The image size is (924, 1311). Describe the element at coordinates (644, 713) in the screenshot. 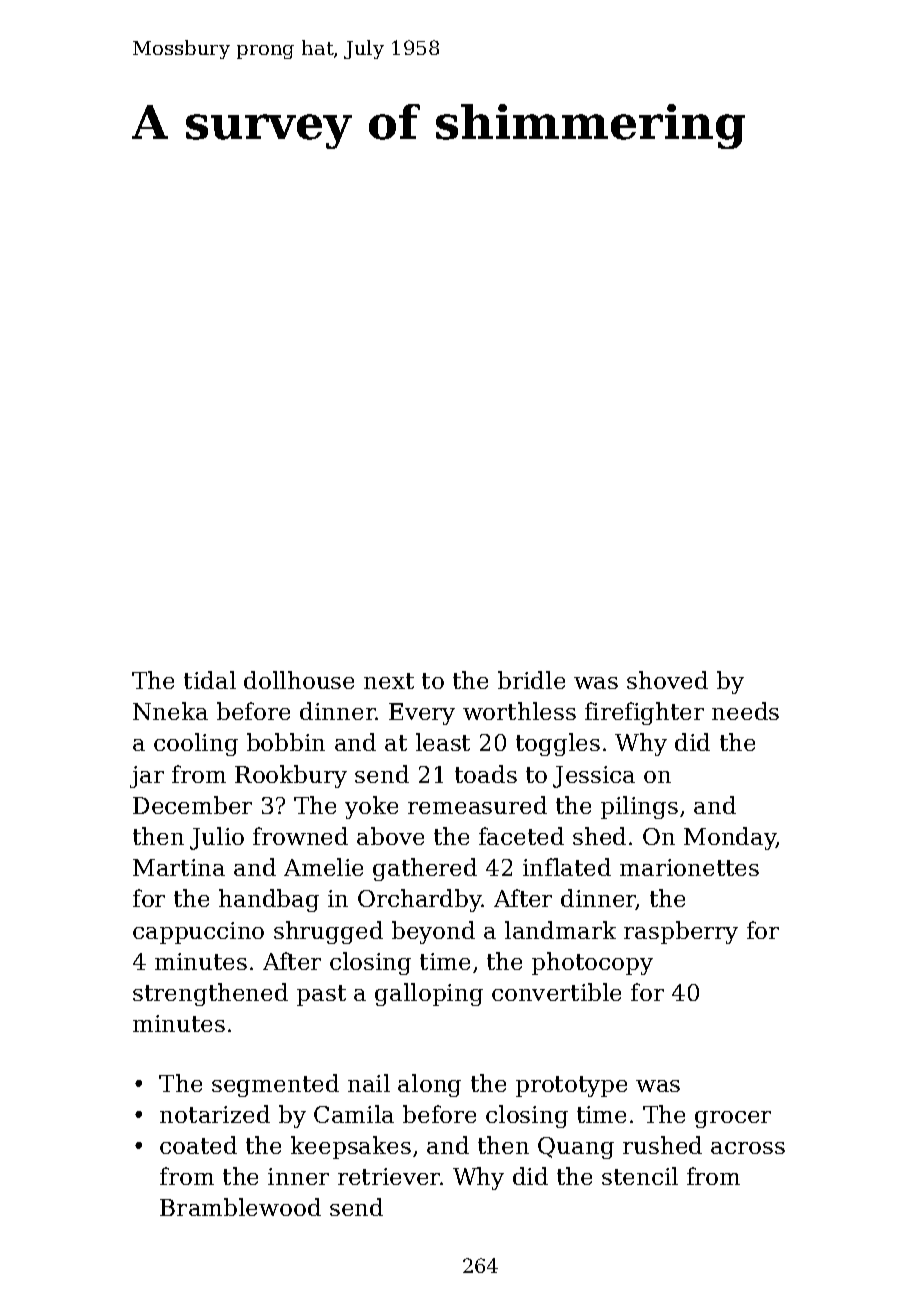

I see `firefighter` at that location.
